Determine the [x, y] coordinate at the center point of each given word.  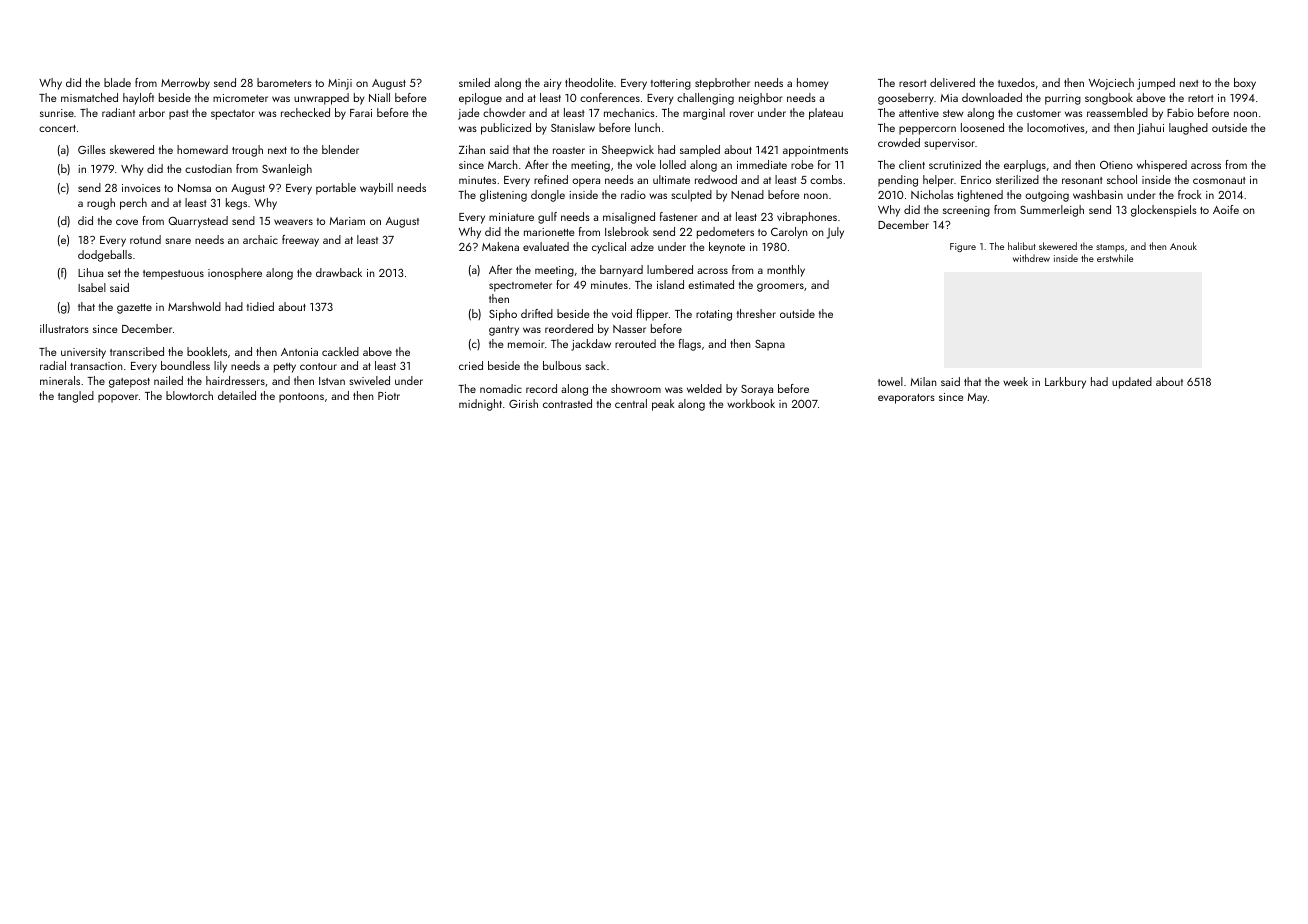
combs [826, 179]
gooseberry [906, 99]
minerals [60, 380]
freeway [300, 241]
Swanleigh [287, 170]
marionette [549, 232]
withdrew [1031, 258]
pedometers [725, 233]
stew [953, 113]
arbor [152, 112]
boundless [185, 365]
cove [127, 222]
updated [1132, 383]
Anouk [1183, 246]
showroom [636, 388]
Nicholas [932, 194]
